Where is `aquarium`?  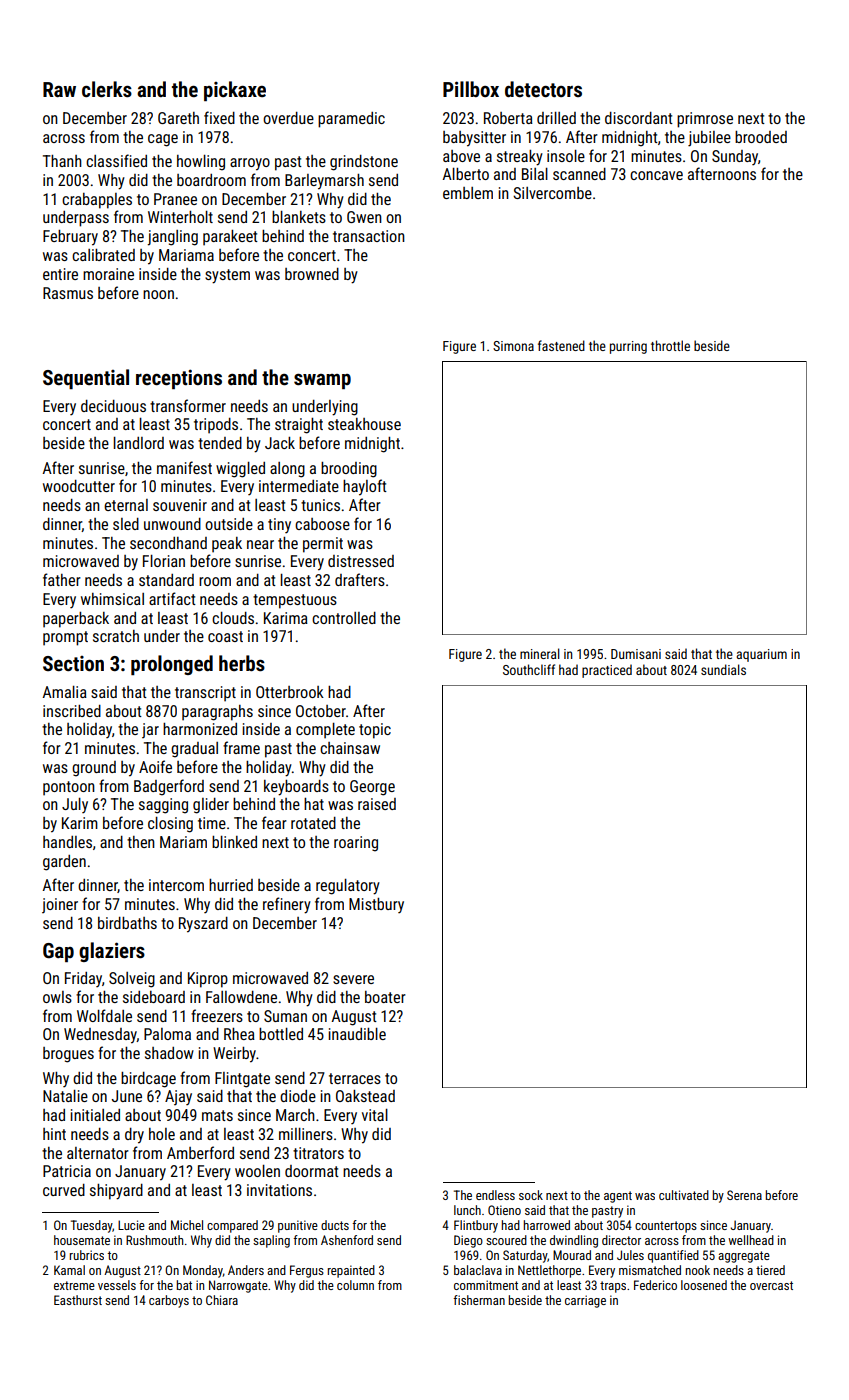
aquarium is located at coordinates (761, 655).
